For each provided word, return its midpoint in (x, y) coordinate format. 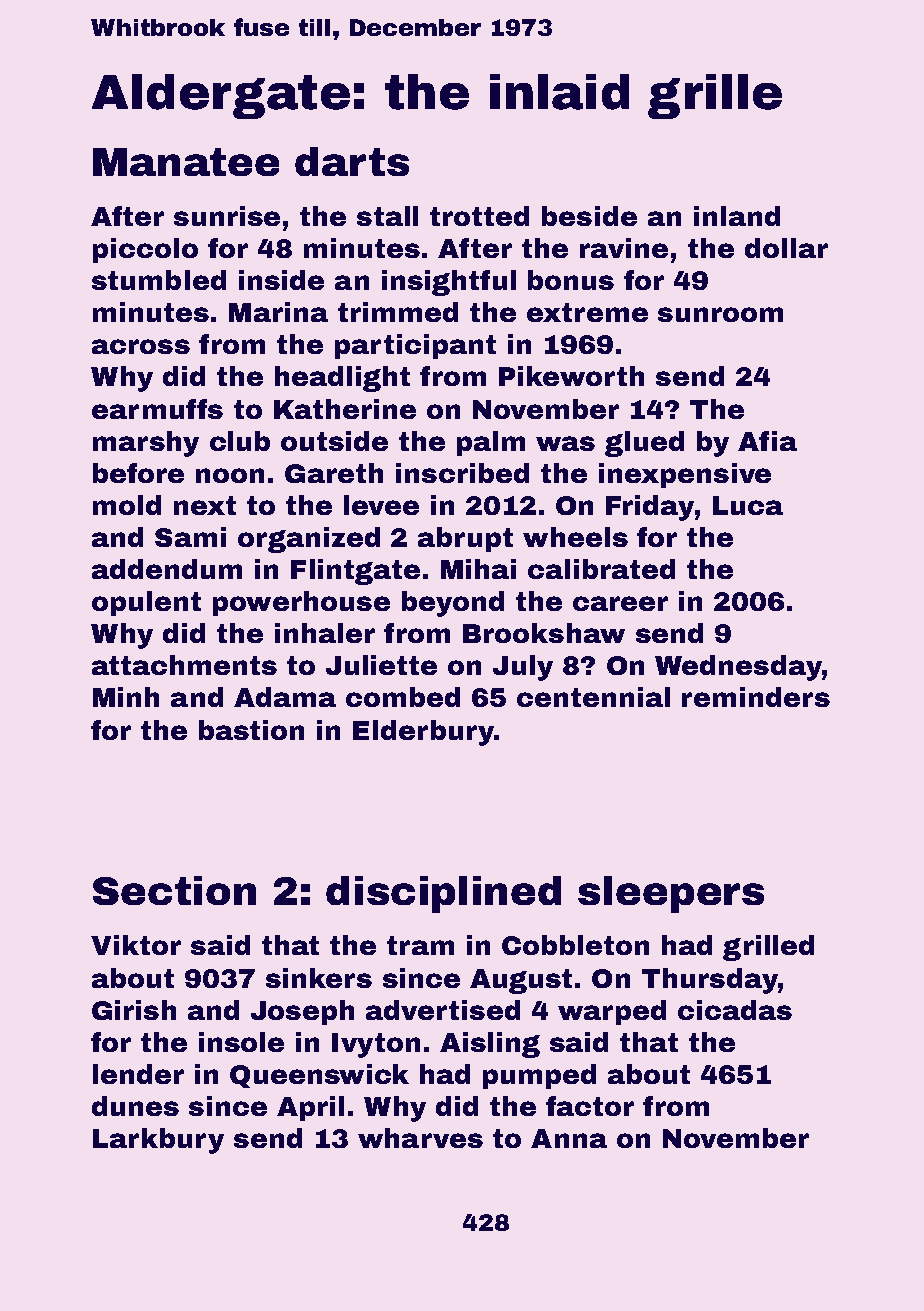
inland (737, 216)
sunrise (227, 216)
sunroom (720, 314)
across (141, 346)
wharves (420, 1138)
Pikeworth (571, 376)
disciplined (443, 894)
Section (174, 890)
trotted (479, 216)
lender (138, 1074)
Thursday (710, 981)
